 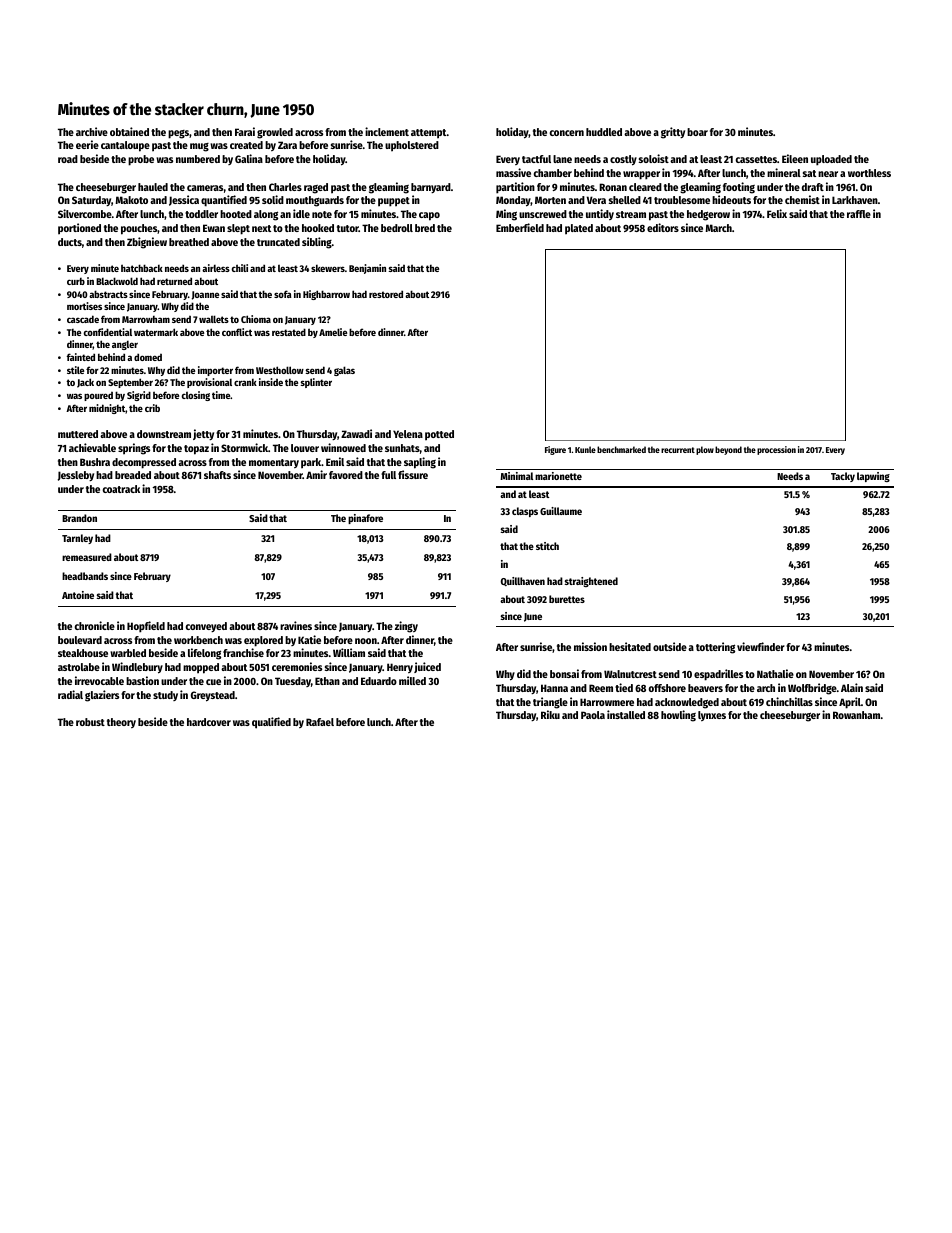 I want to click on numbered, so click(x=198, y=159).
